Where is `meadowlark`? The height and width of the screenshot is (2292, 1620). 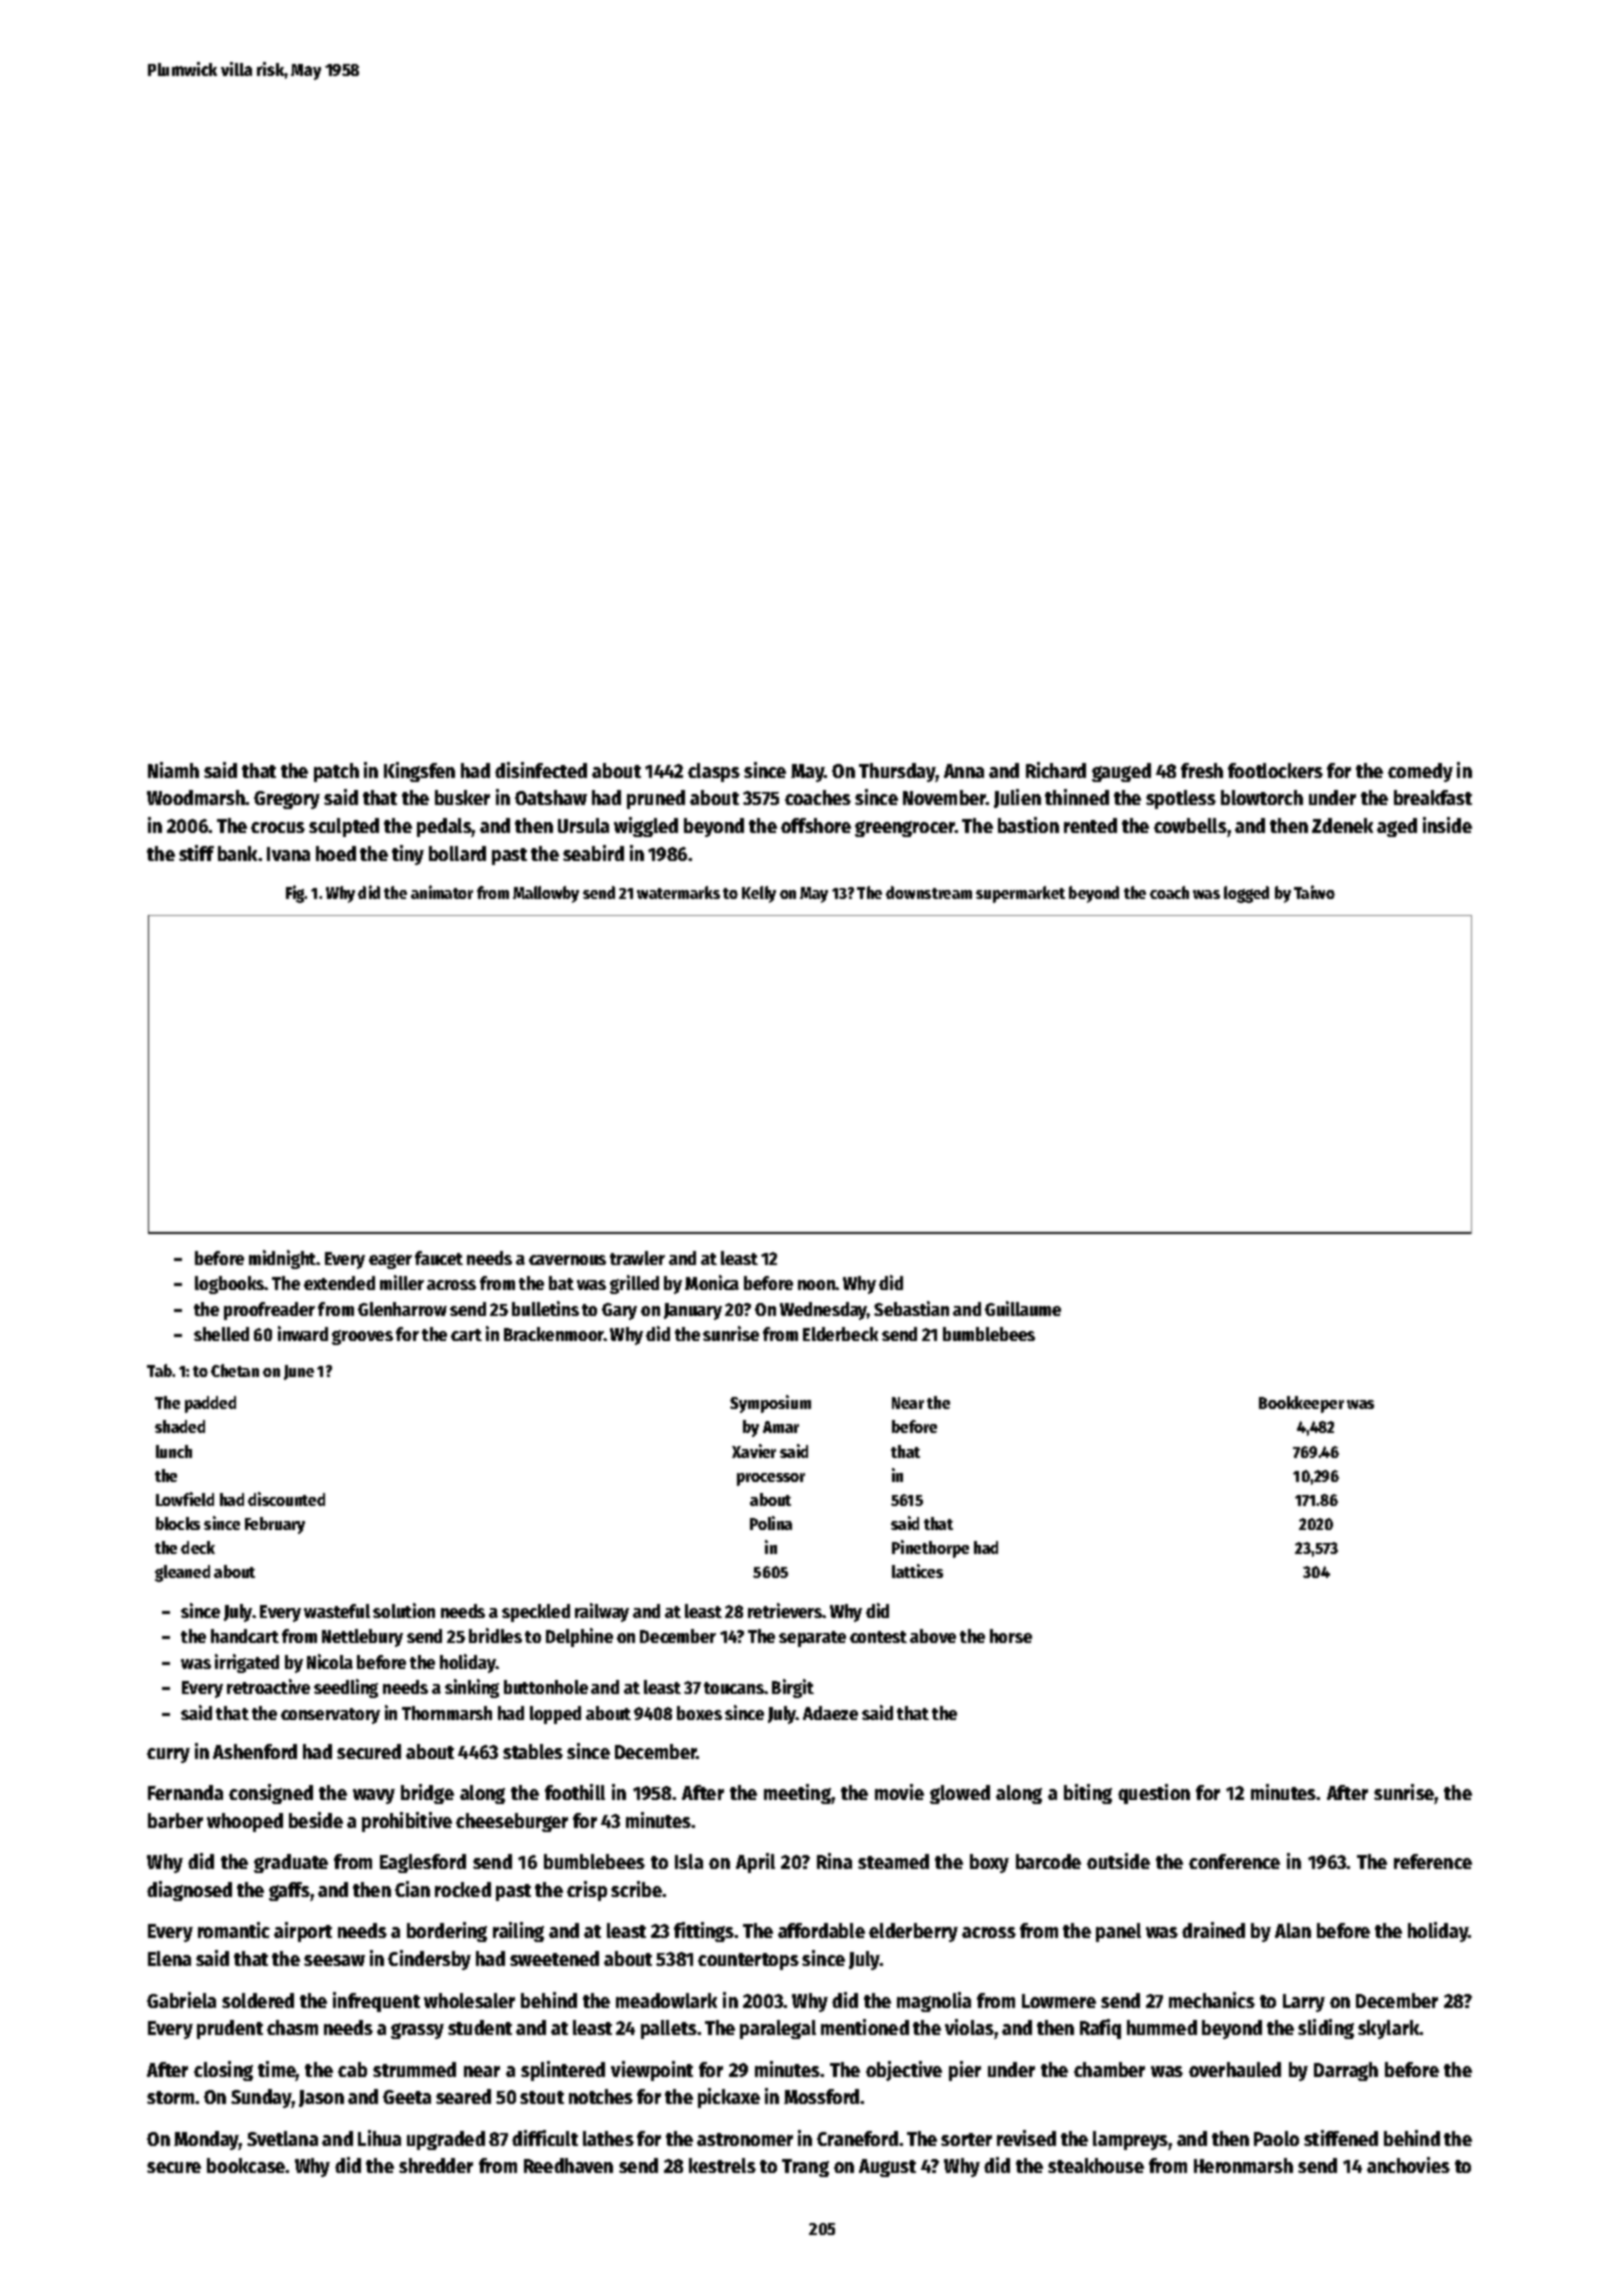
meadowlark is located at coordinates (666, 2000).
